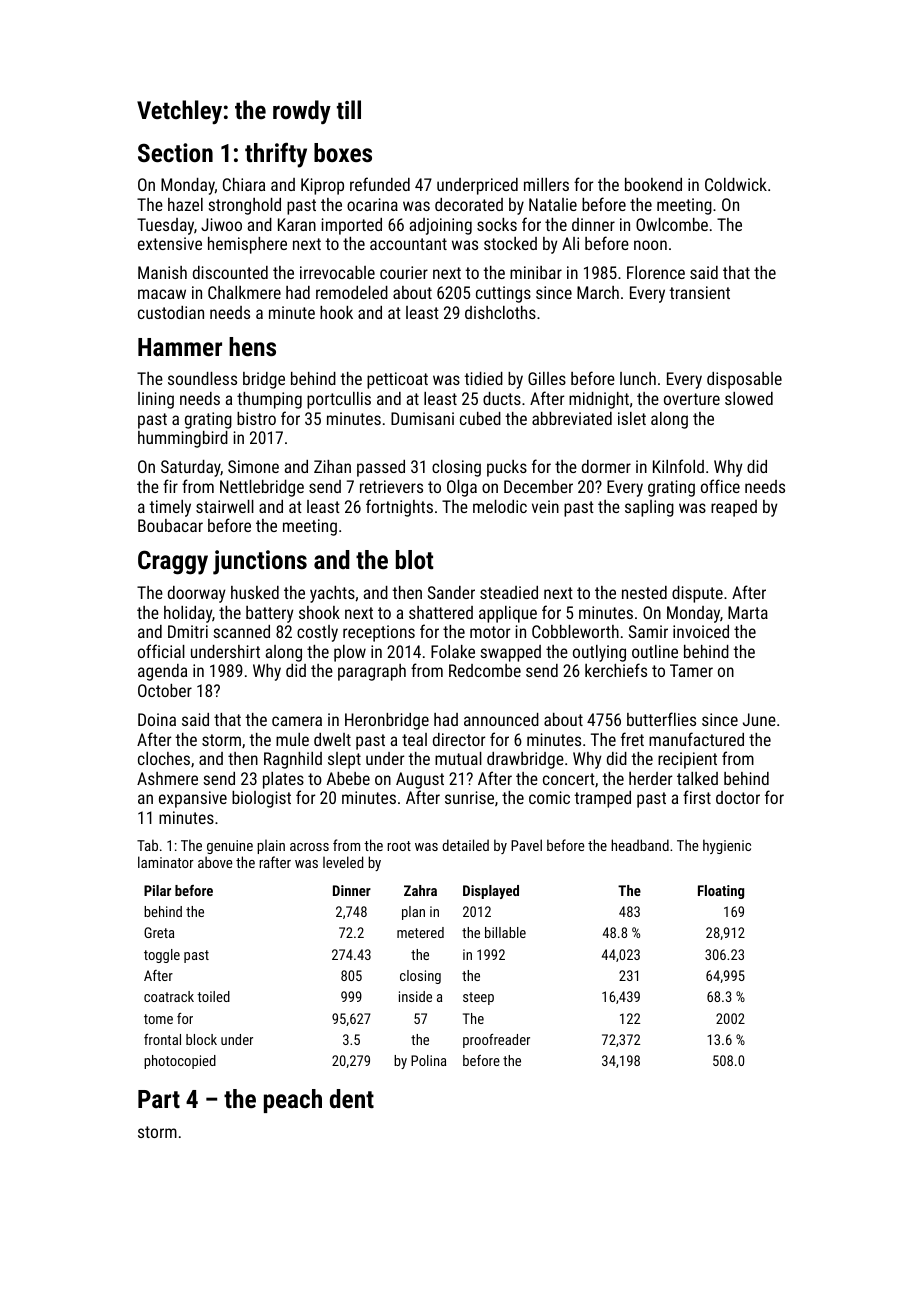  Describe the element at coordinates (491, 892) in the screenshot. I see `Displayed` at that location.
